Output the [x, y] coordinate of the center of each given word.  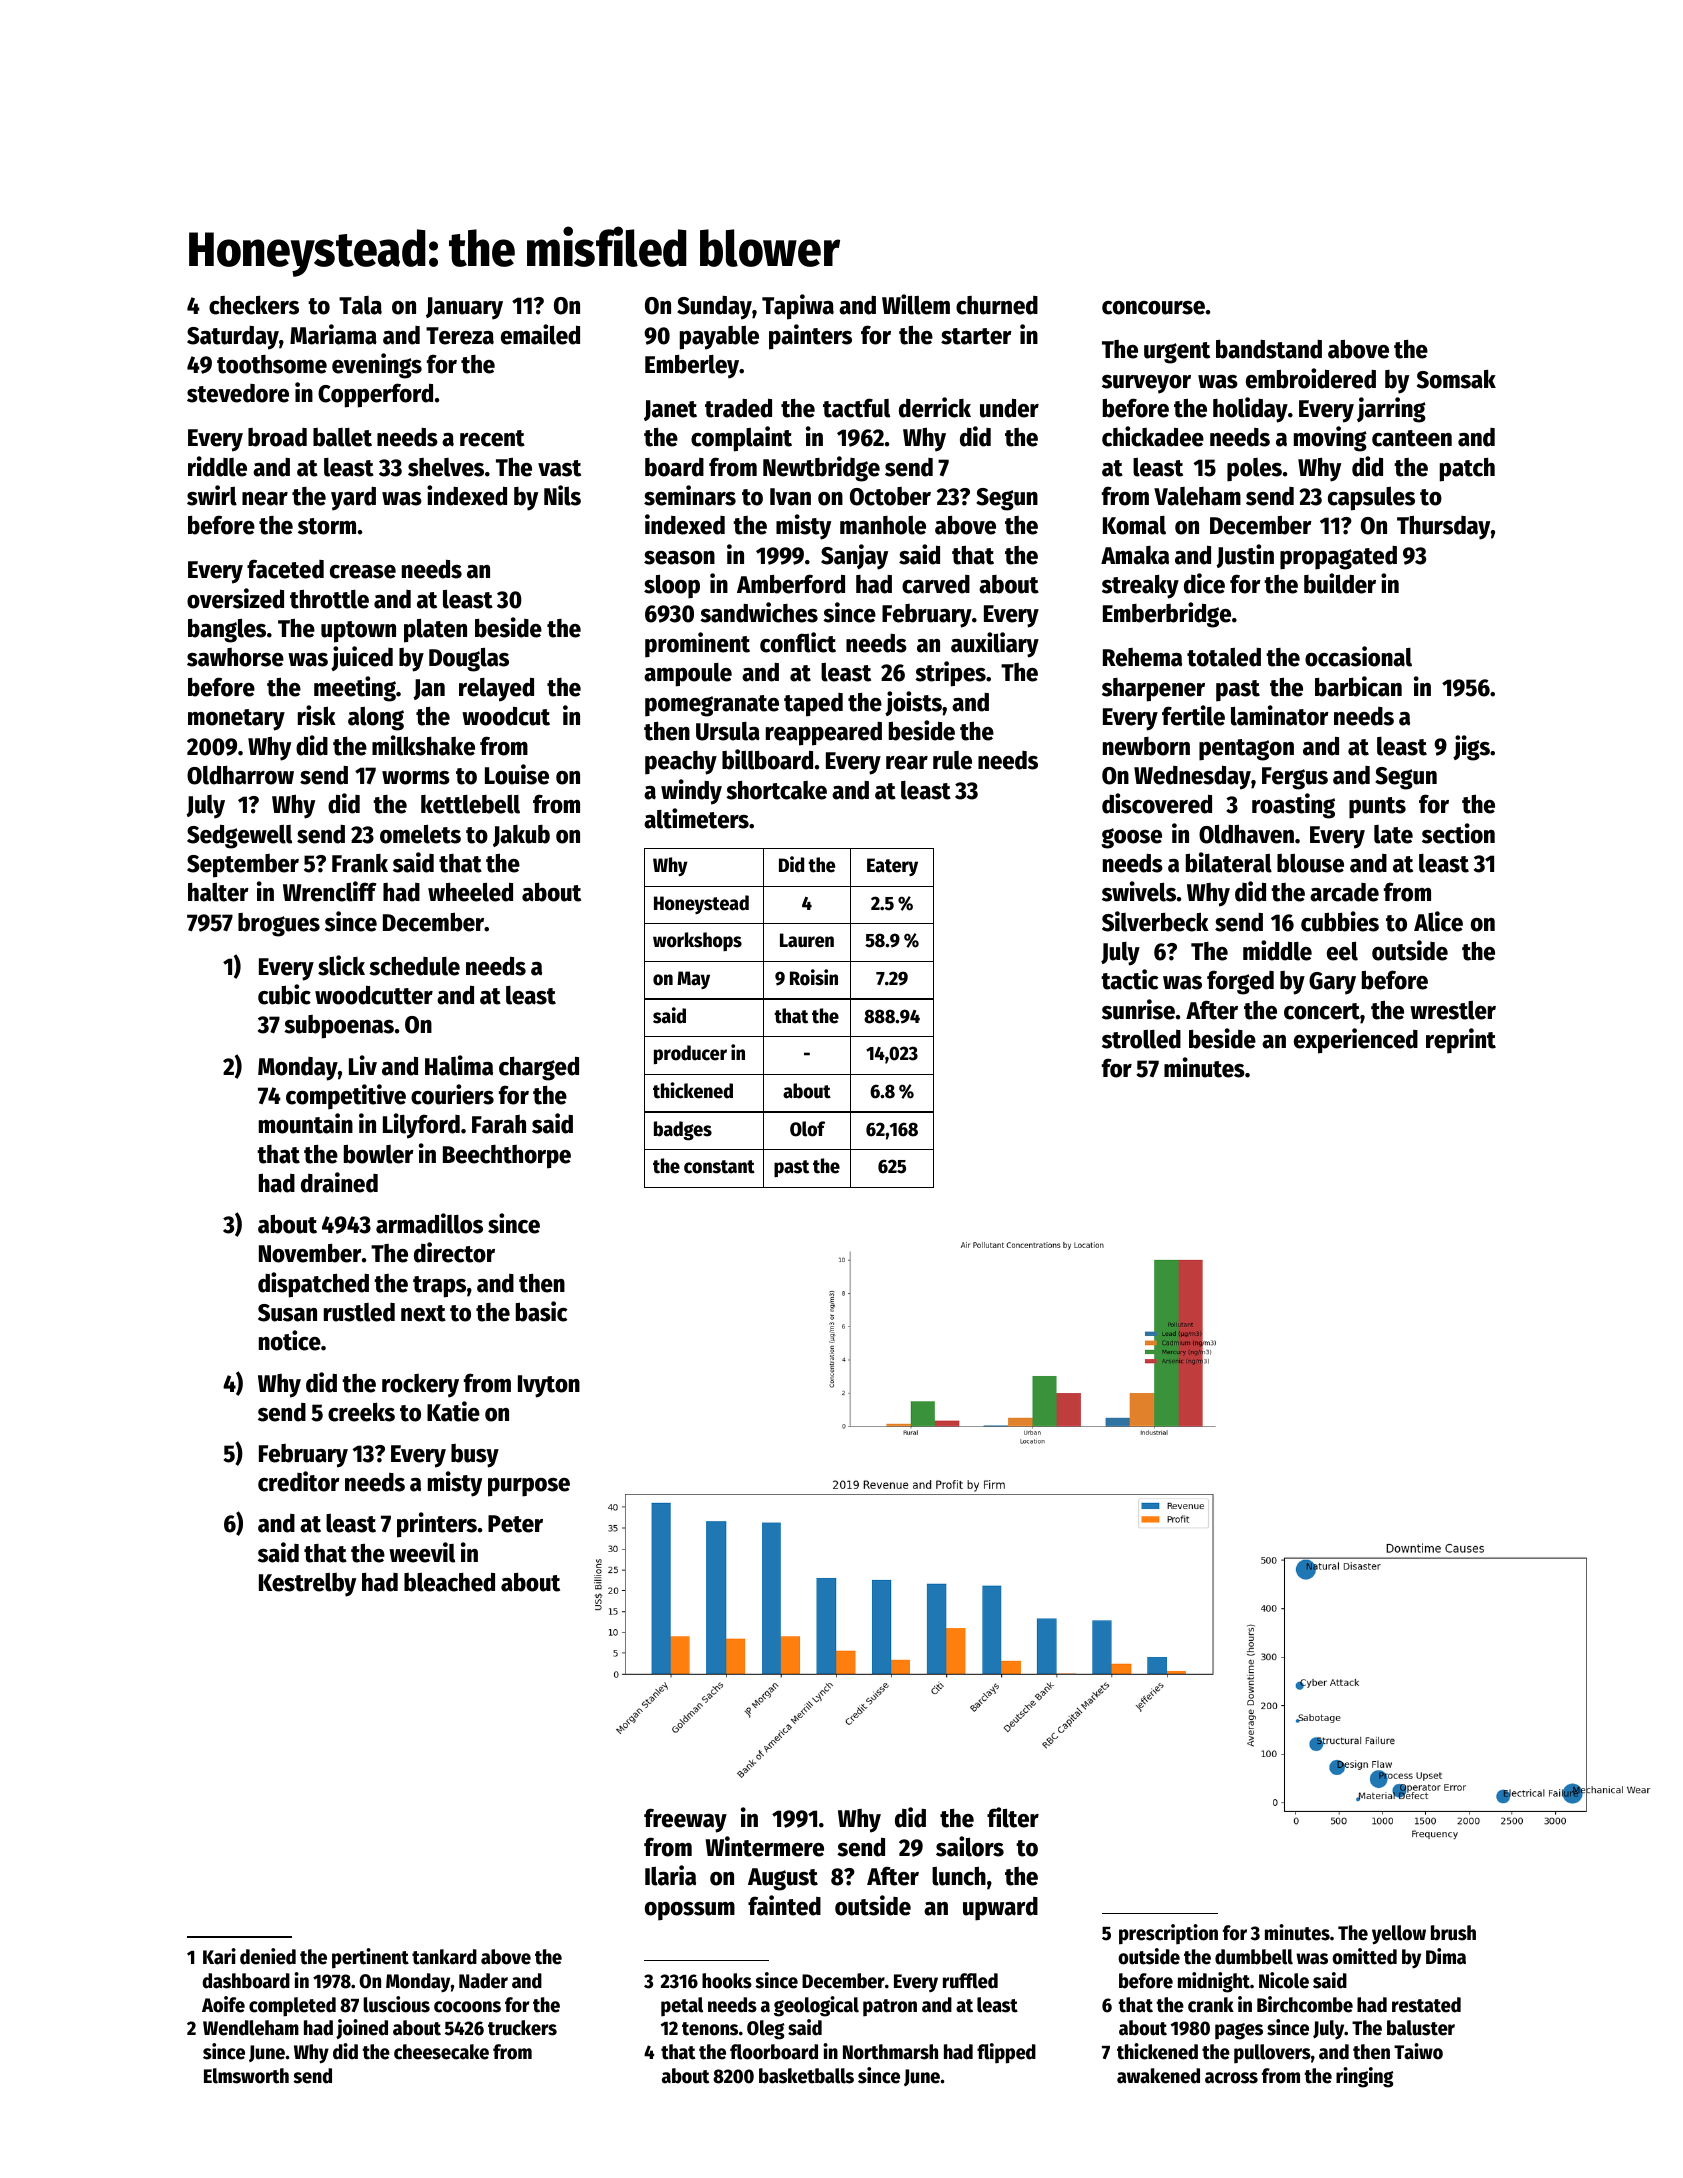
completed [292, 2007]
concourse [1153, 308]
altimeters [696, 818]
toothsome [272, 364]
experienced [1356, 1041]
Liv [363, 1065]
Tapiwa [798, 307]
